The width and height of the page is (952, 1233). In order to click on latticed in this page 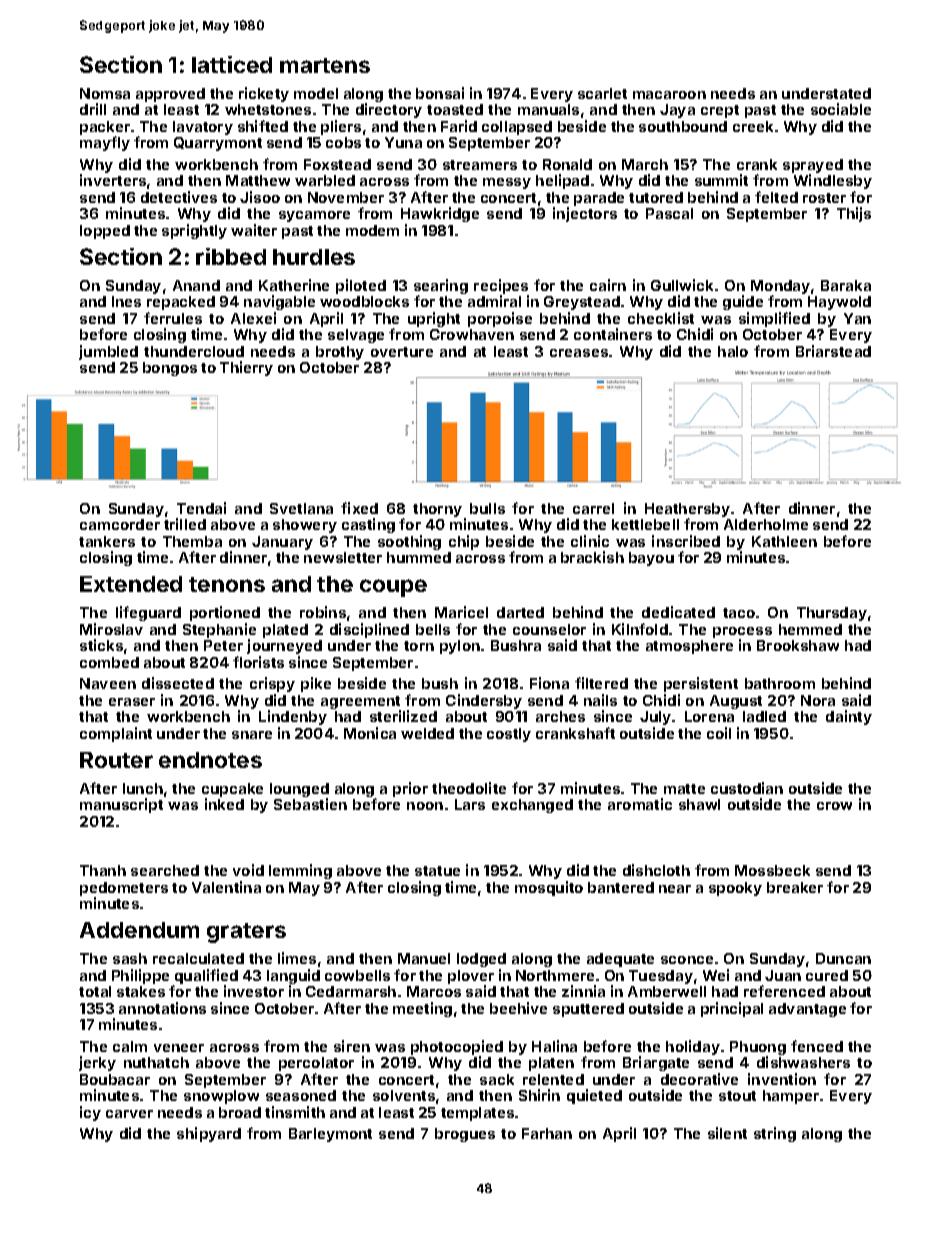, I will do `click(232, 64)`.
